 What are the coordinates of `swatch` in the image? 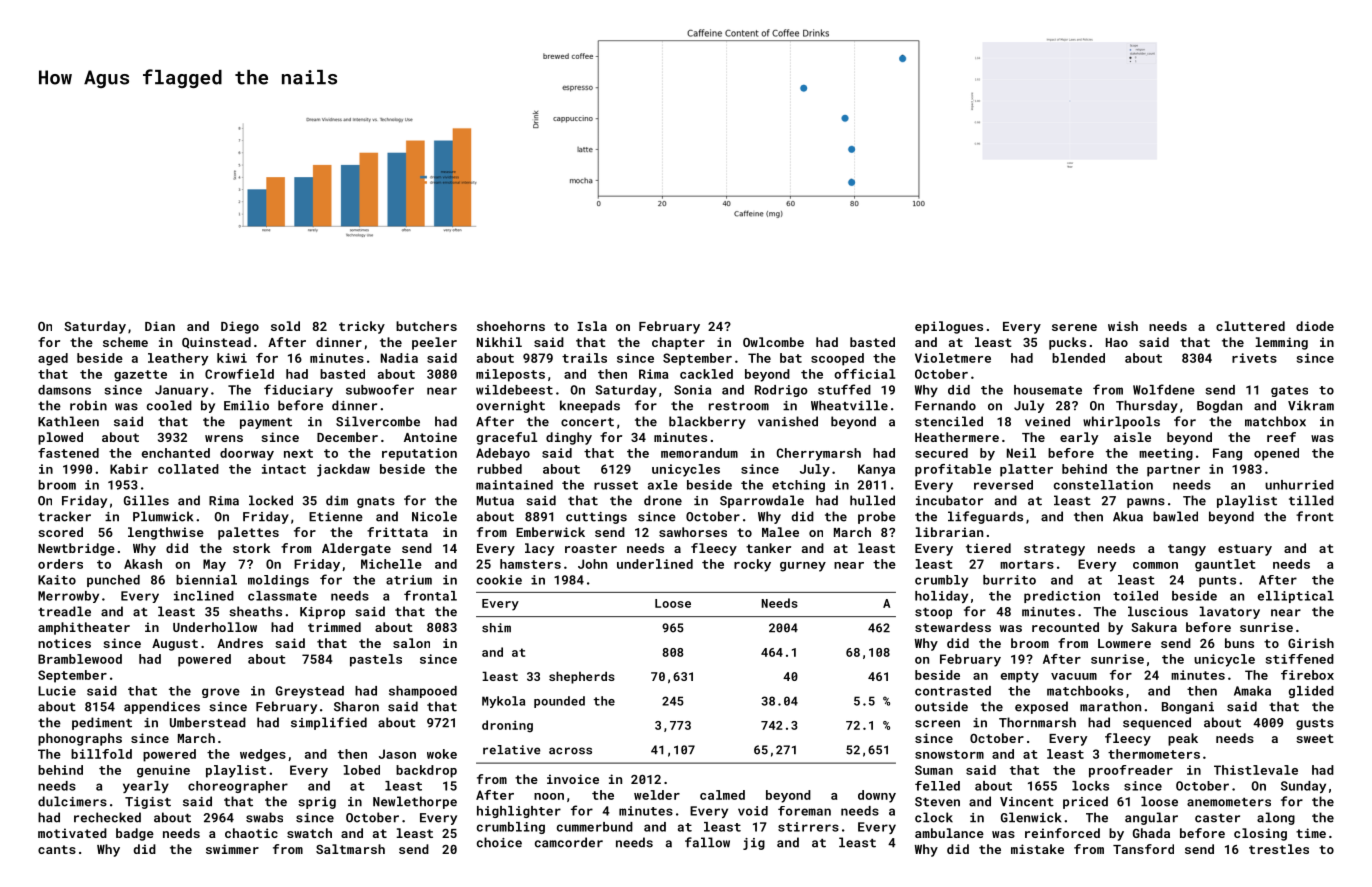 It's located at (309, 833).
